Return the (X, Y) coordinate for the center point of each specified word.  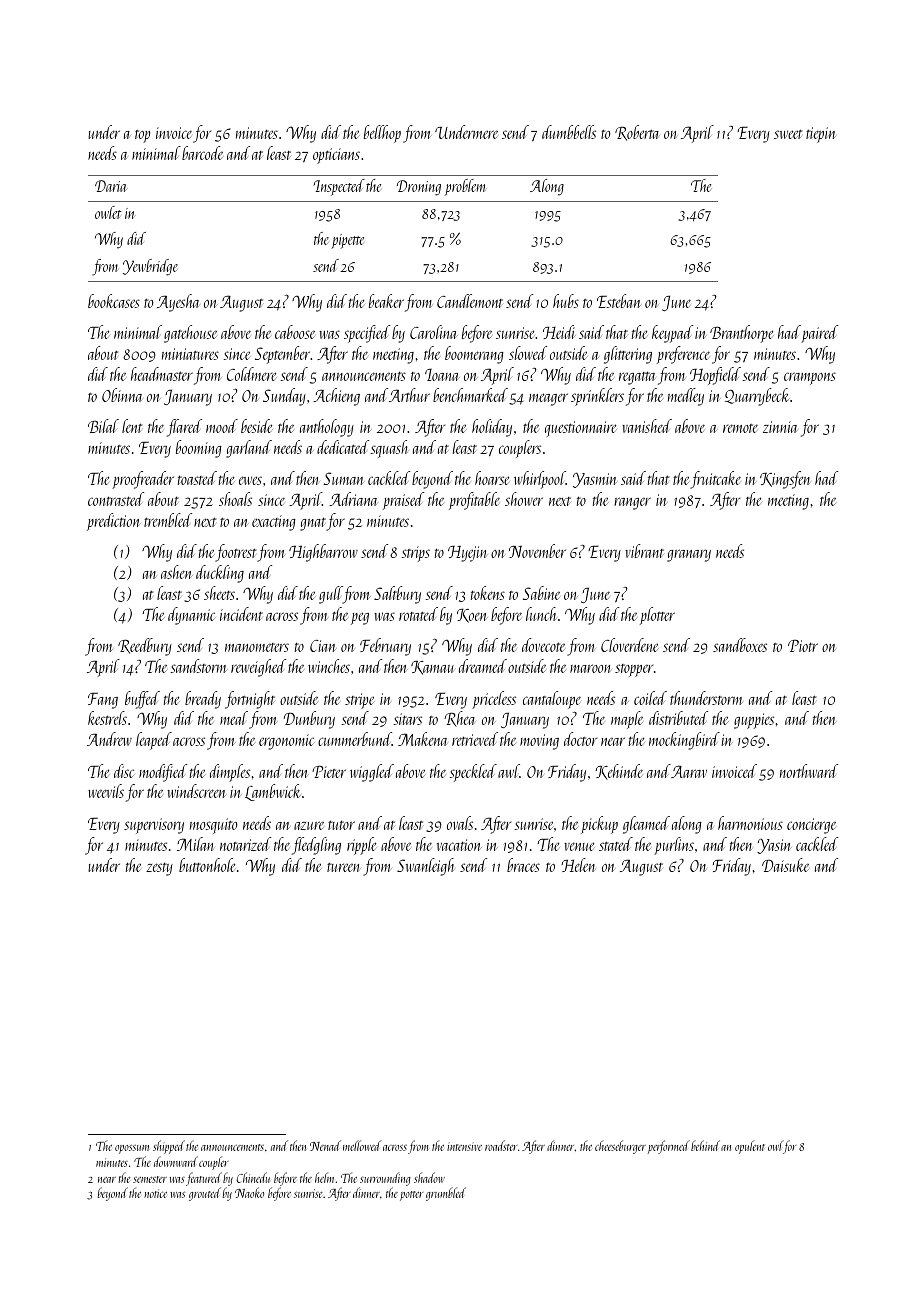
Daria (111, 186)
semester (150, 1179)
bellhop (382, 134)
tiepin (821, 135)
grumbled (446, 1194)
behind (705, 1145)
